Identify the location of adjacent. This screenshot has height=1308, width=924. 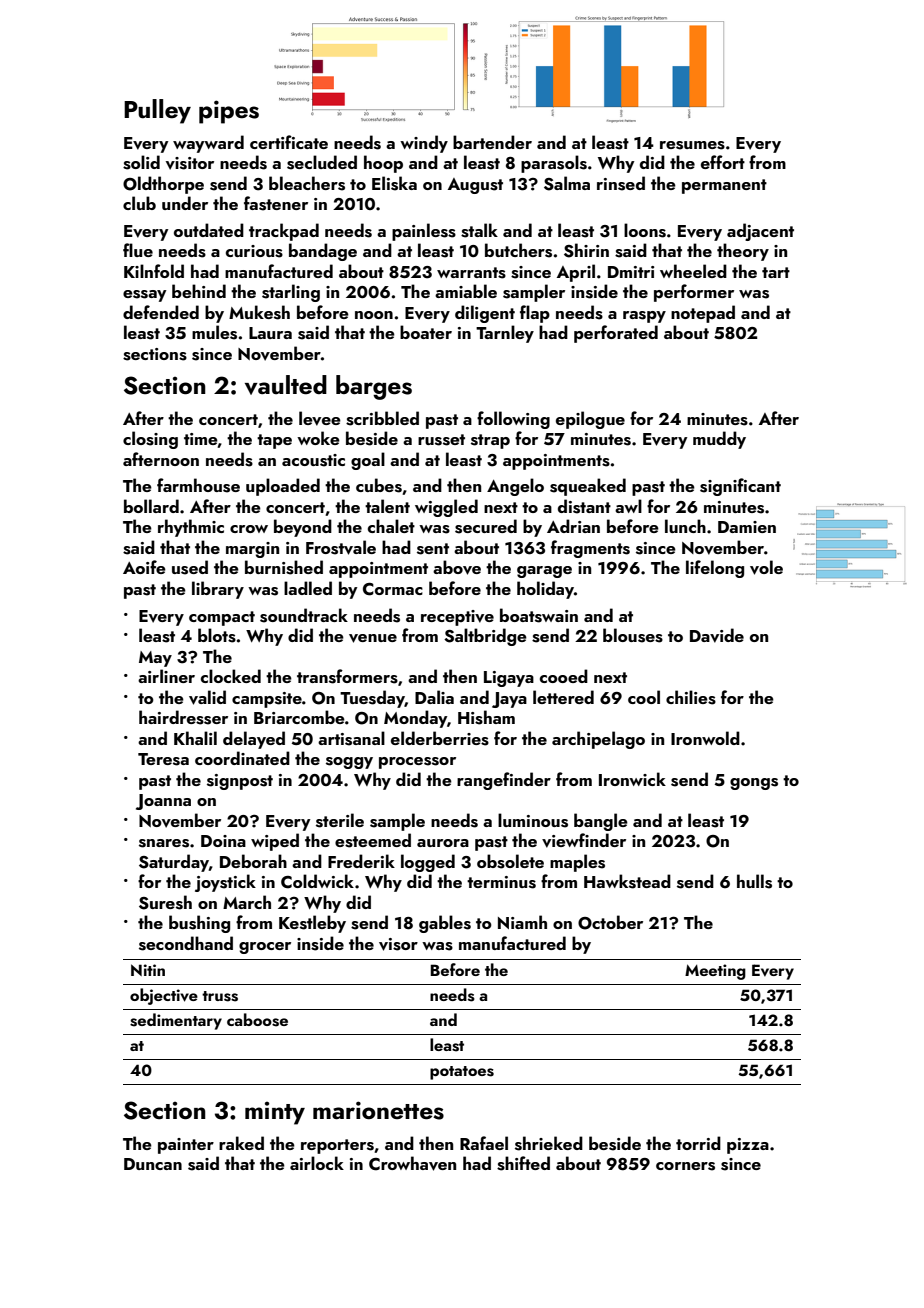
(760, 232).
